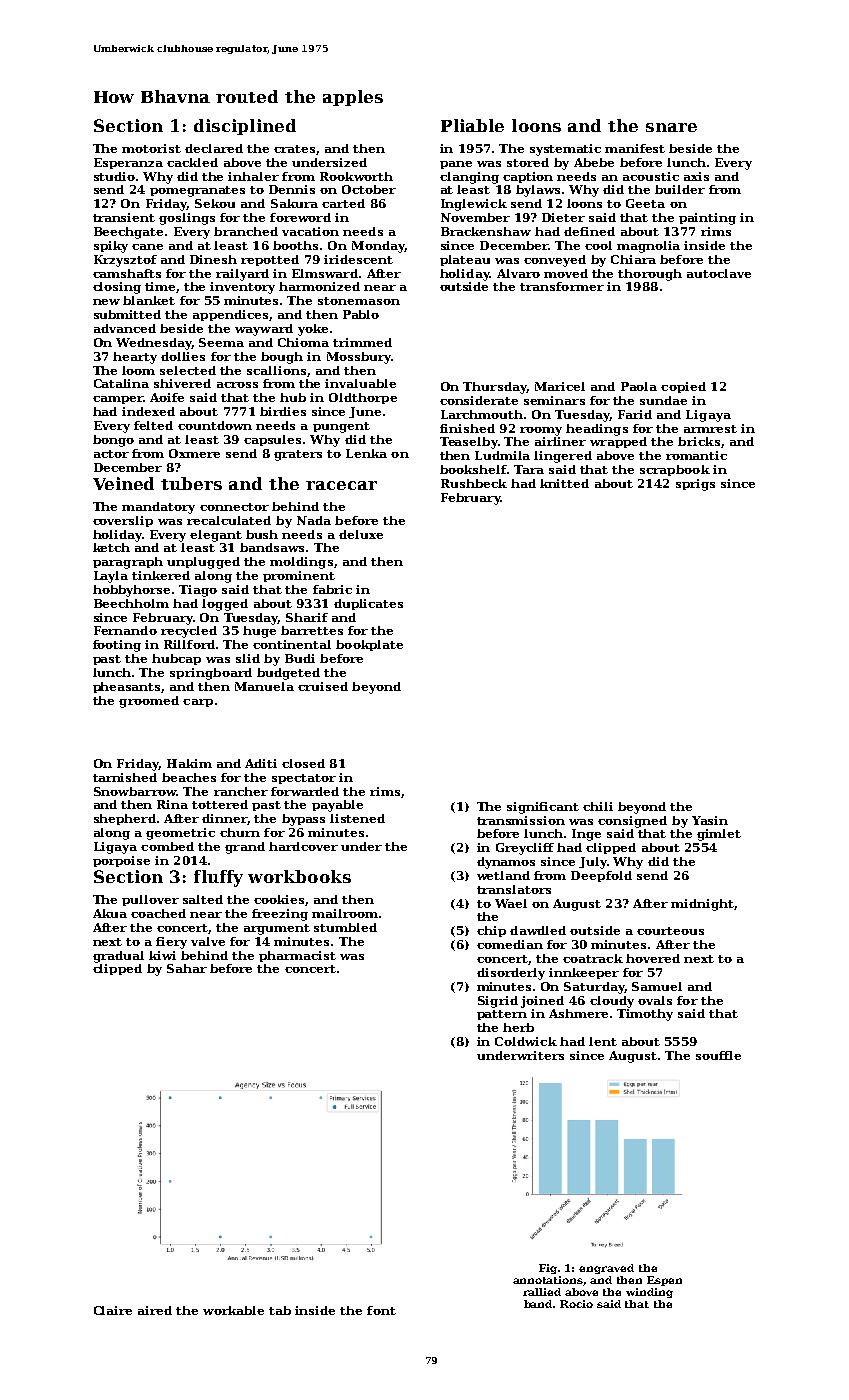 The image size is (849, 1400). What do you see at coordinates (280, 1310) in the image?
I see `tab` at bounding box center [280, 1310].
